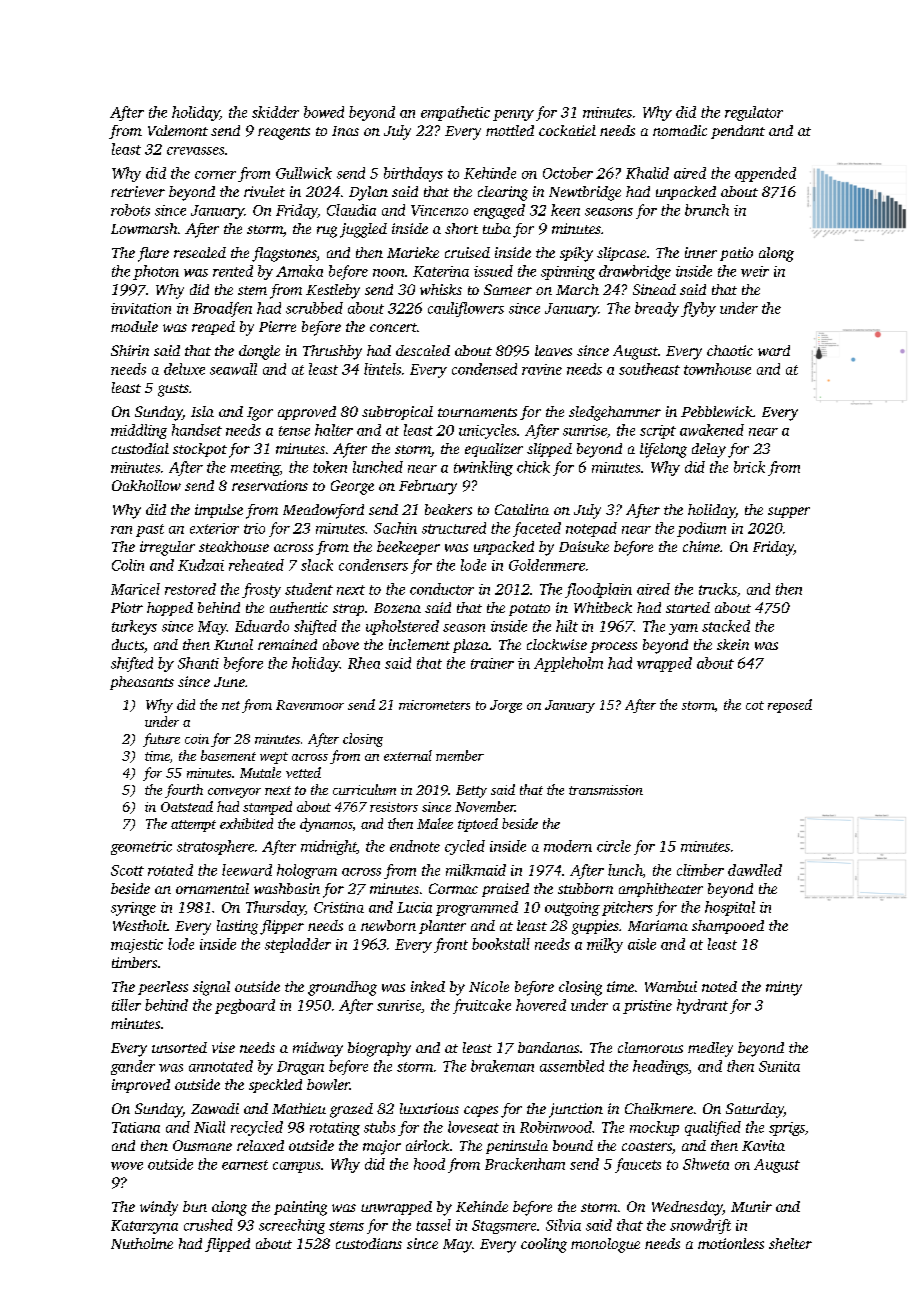 The height and width of the screenshot is (1308, 924). What do you see at coordinates (275, 112) in the screenshot?
I see `skidder` at bounding box center [275, 112].
